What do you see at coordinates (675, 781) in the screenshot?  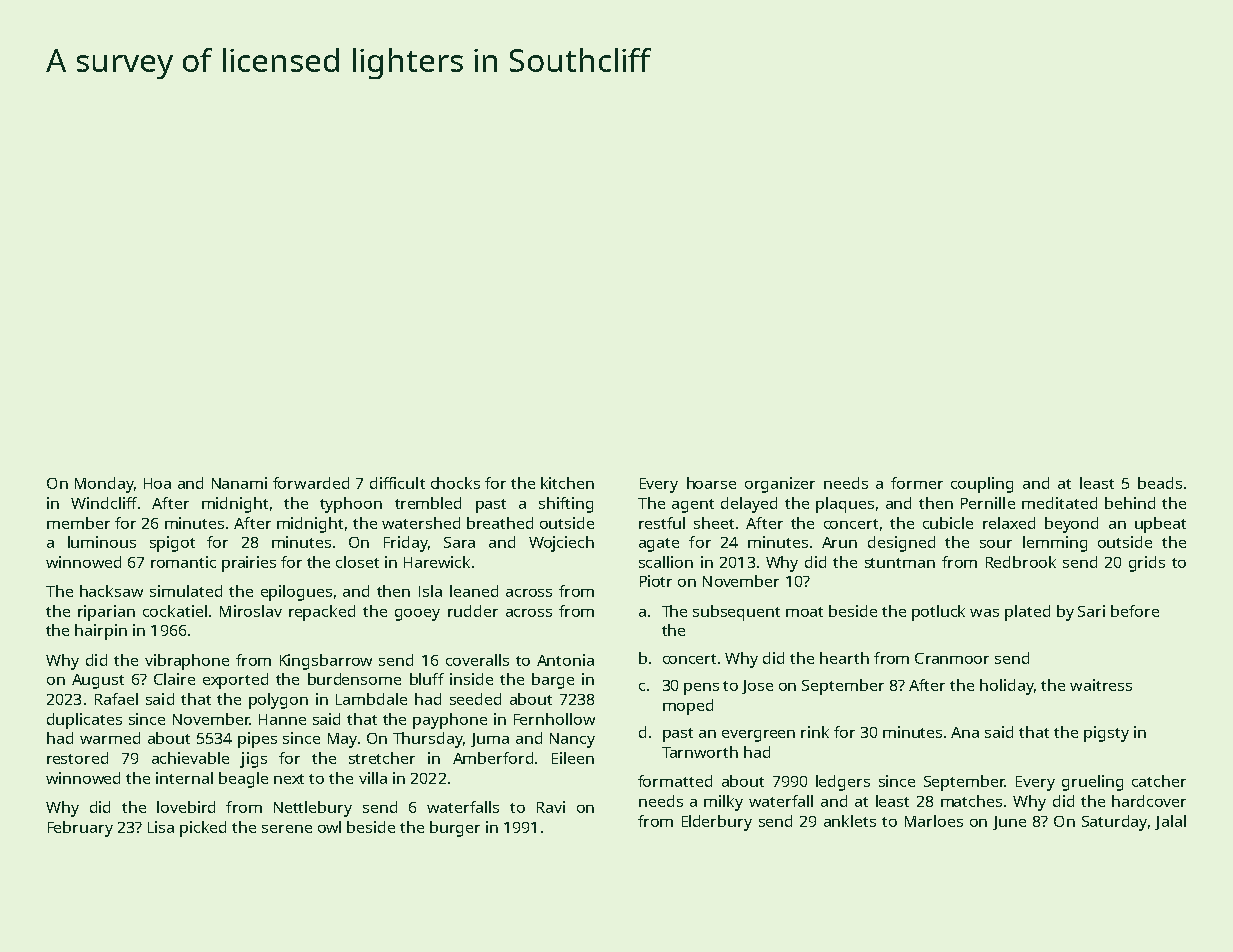 I see `formatted` at bounding box center [675, 781].
